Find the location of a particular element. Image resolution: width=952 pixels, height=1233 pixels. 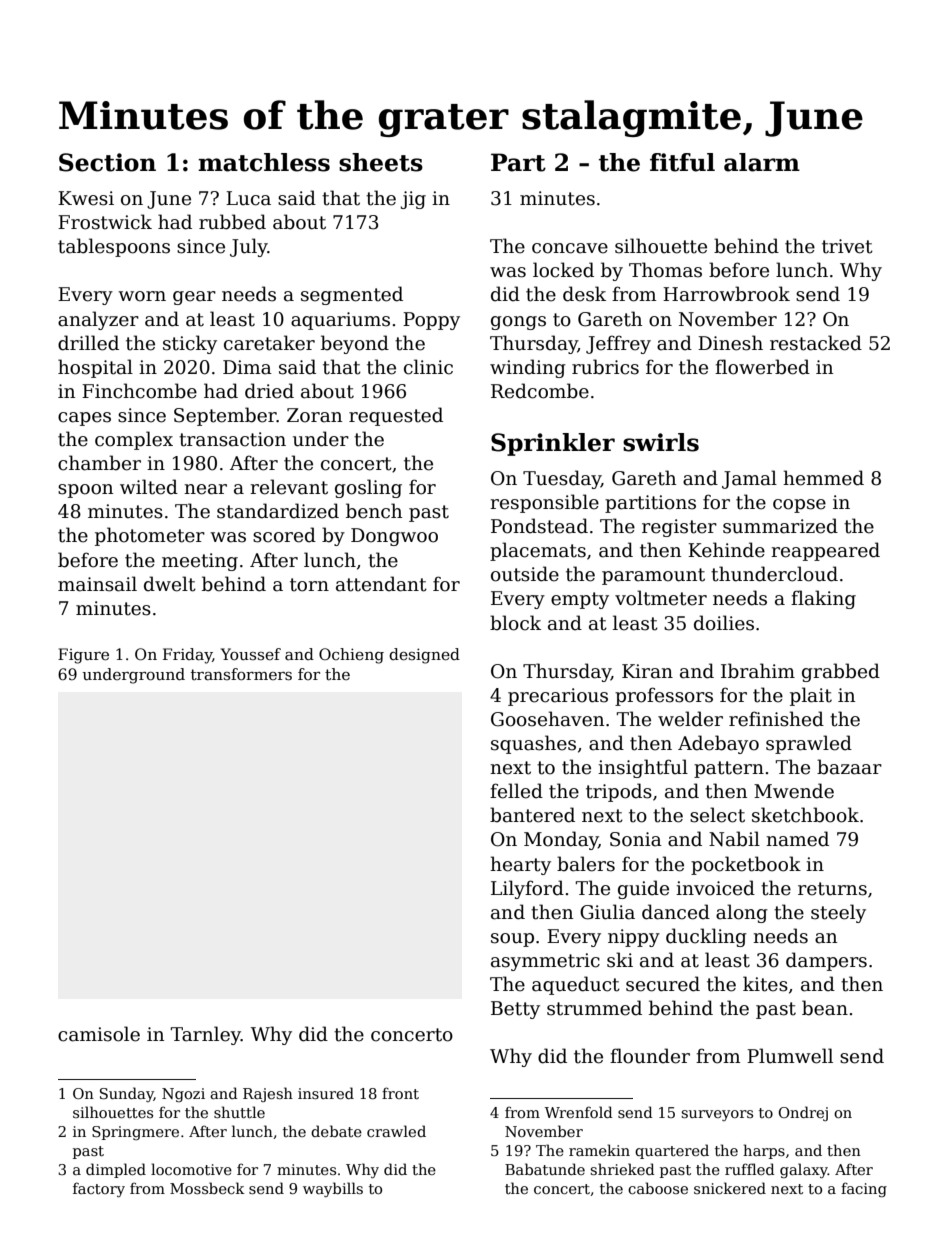

transformers is located at coordinates (241, 674).
